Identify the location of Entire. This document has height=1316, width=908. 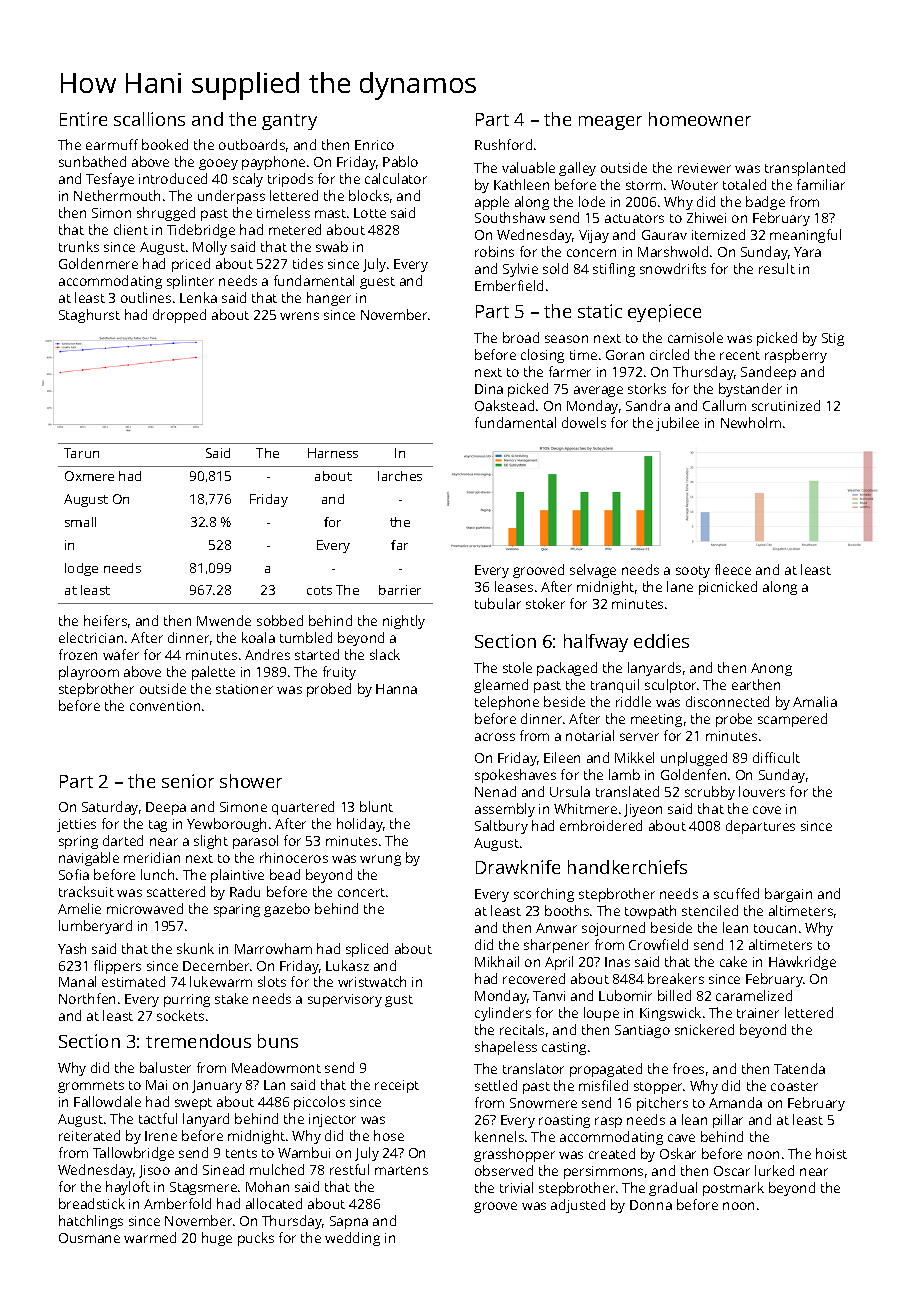
(83, 119).
